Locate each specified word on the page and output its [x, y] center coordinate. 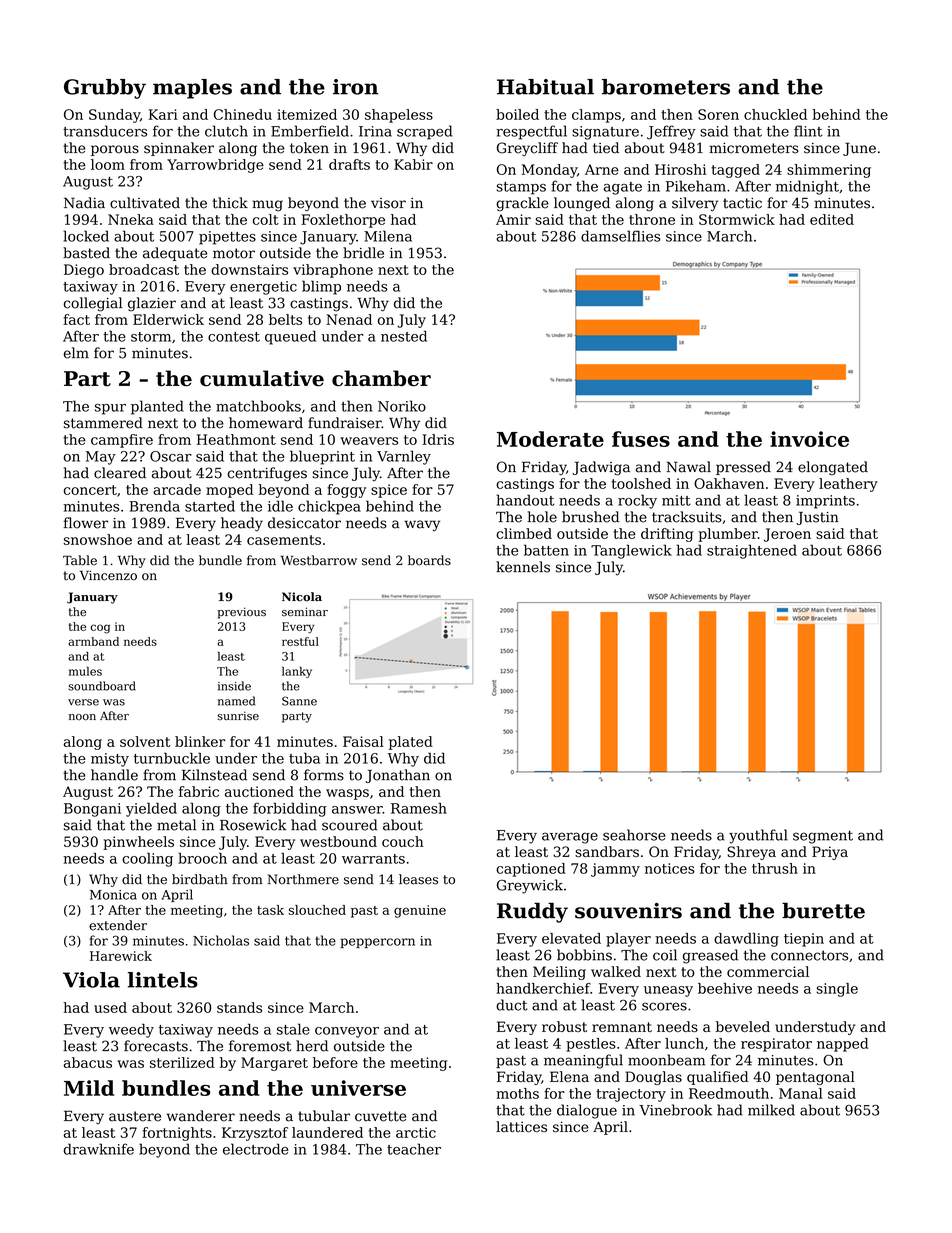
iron [355, 87]
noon [82, 717]
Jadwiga [601, 468]
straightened [752, 551]
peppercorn [377, 943]
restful [300, 641]
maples [192, 89]
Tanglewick [631, 551]
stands [239, 1007]
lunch [684, 1043]
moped [229, 491]
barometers [666, 87]
